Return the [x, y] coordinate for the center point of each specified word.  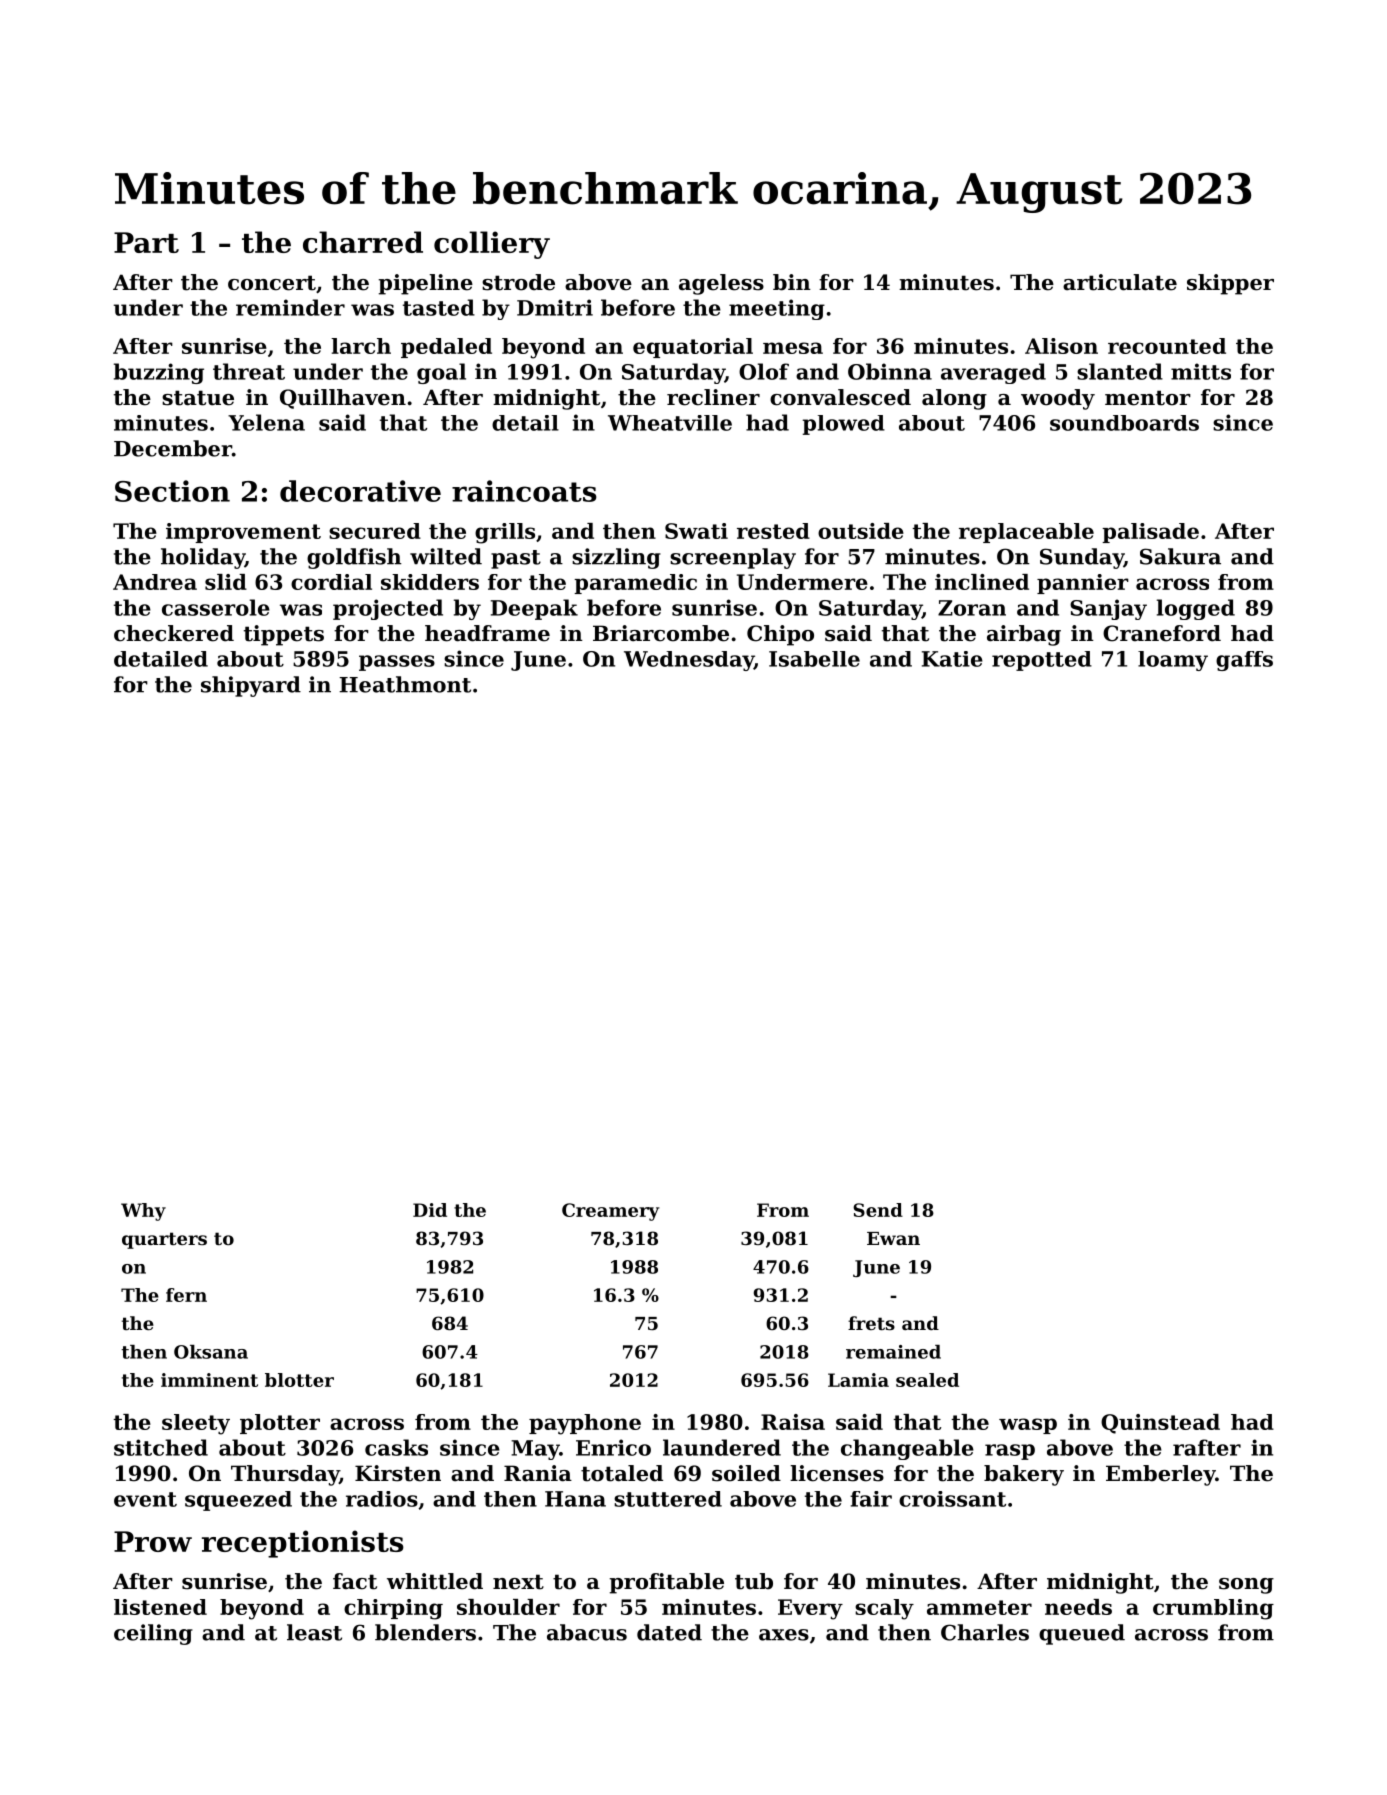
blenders [425, 1632]
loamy [1173, 661]
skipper [1230, 284]
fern [186, 1295]
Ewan [893, 1238]
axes [784, 1635]
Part [146, 242]
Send [878, 1210]
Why [143, 1212]
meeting [777, 309]
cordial [331, 582]
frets [871, 1323]
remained [893, 1352]
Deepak [534, 609]
